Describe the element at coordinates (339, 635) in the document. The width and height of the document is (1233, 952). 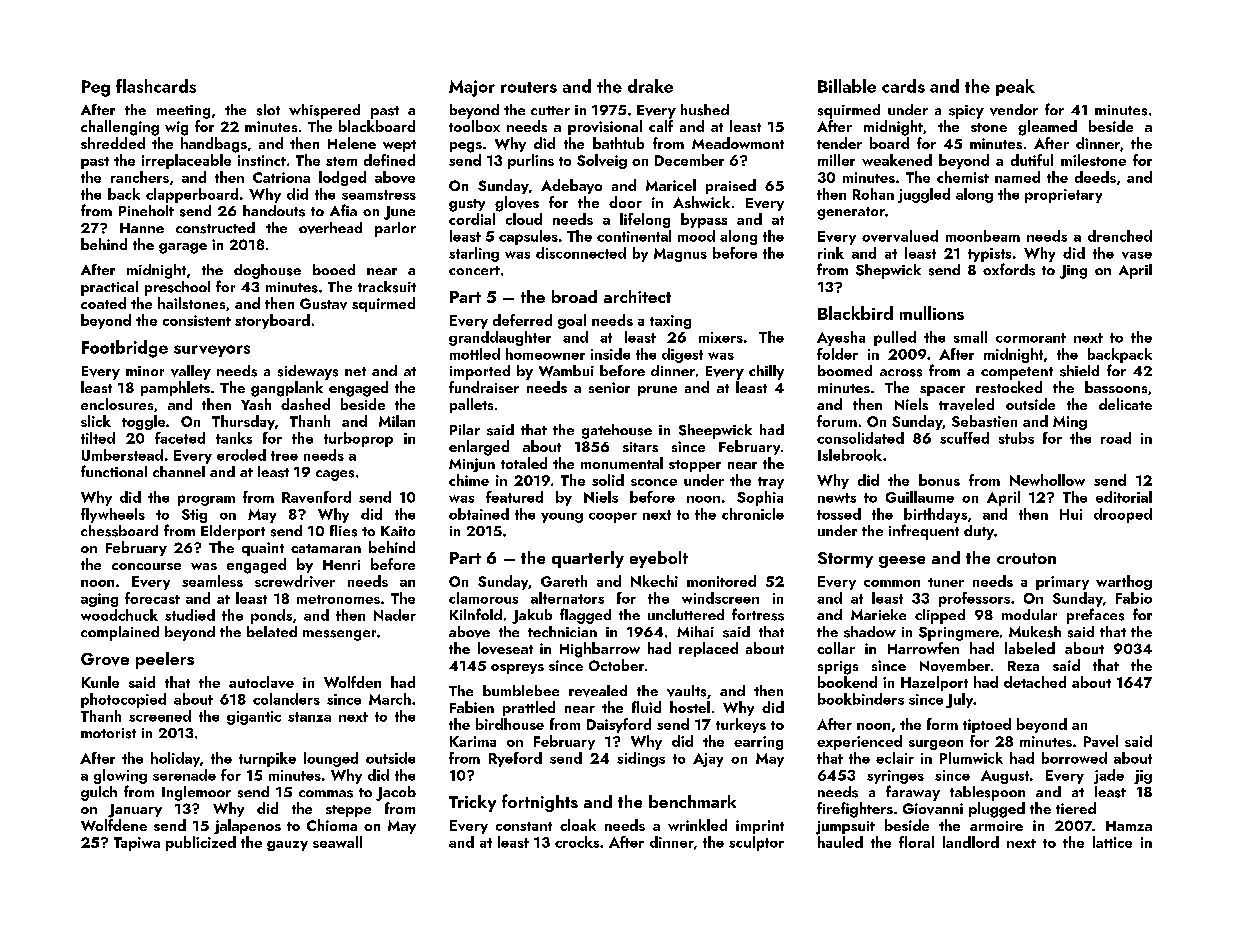
I see `messenger` at that location.
